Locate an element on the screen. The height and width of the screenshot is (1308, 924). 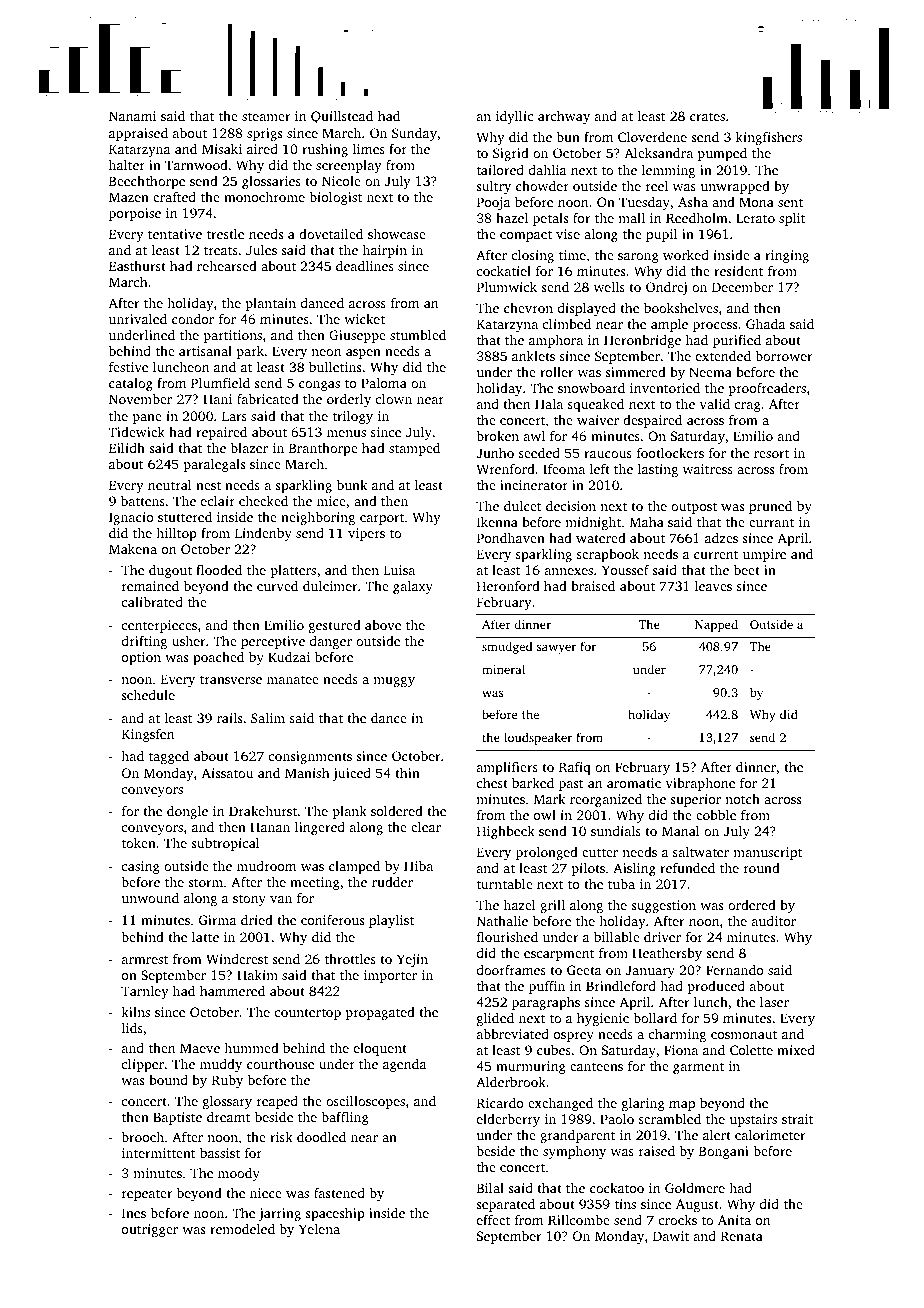
mudroom is located at coordinates (266, 866).
